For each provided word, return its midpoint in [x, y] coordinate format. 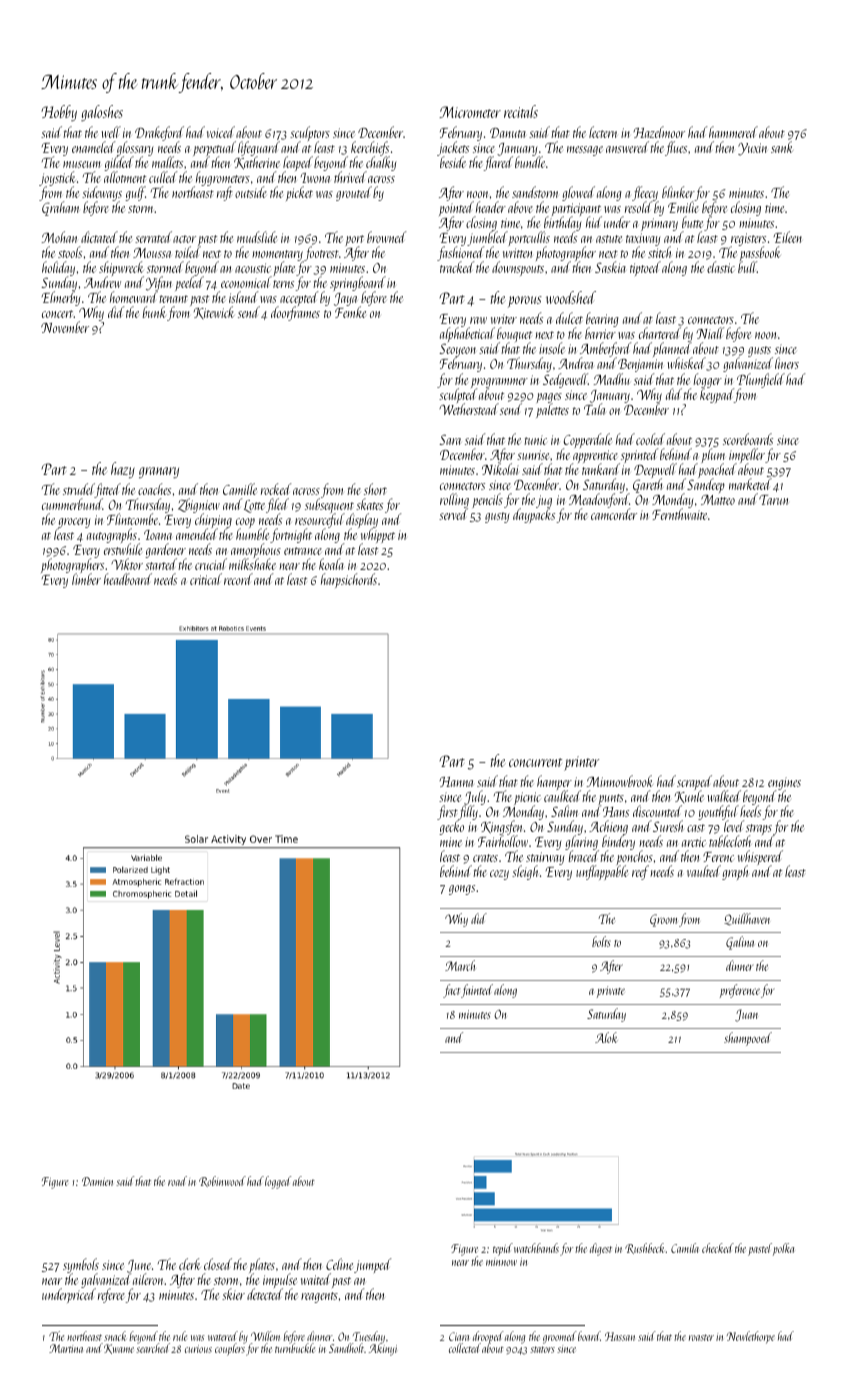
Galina [740, 943]
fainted [477, 991]
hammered [733, 132]
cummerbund [72, 504]
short [375, 489]
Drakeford [159, 133]
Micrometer [470, 112]
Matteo [718, 500]
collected [465, 1348]
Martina [66, 1348]
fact [451, 991]
